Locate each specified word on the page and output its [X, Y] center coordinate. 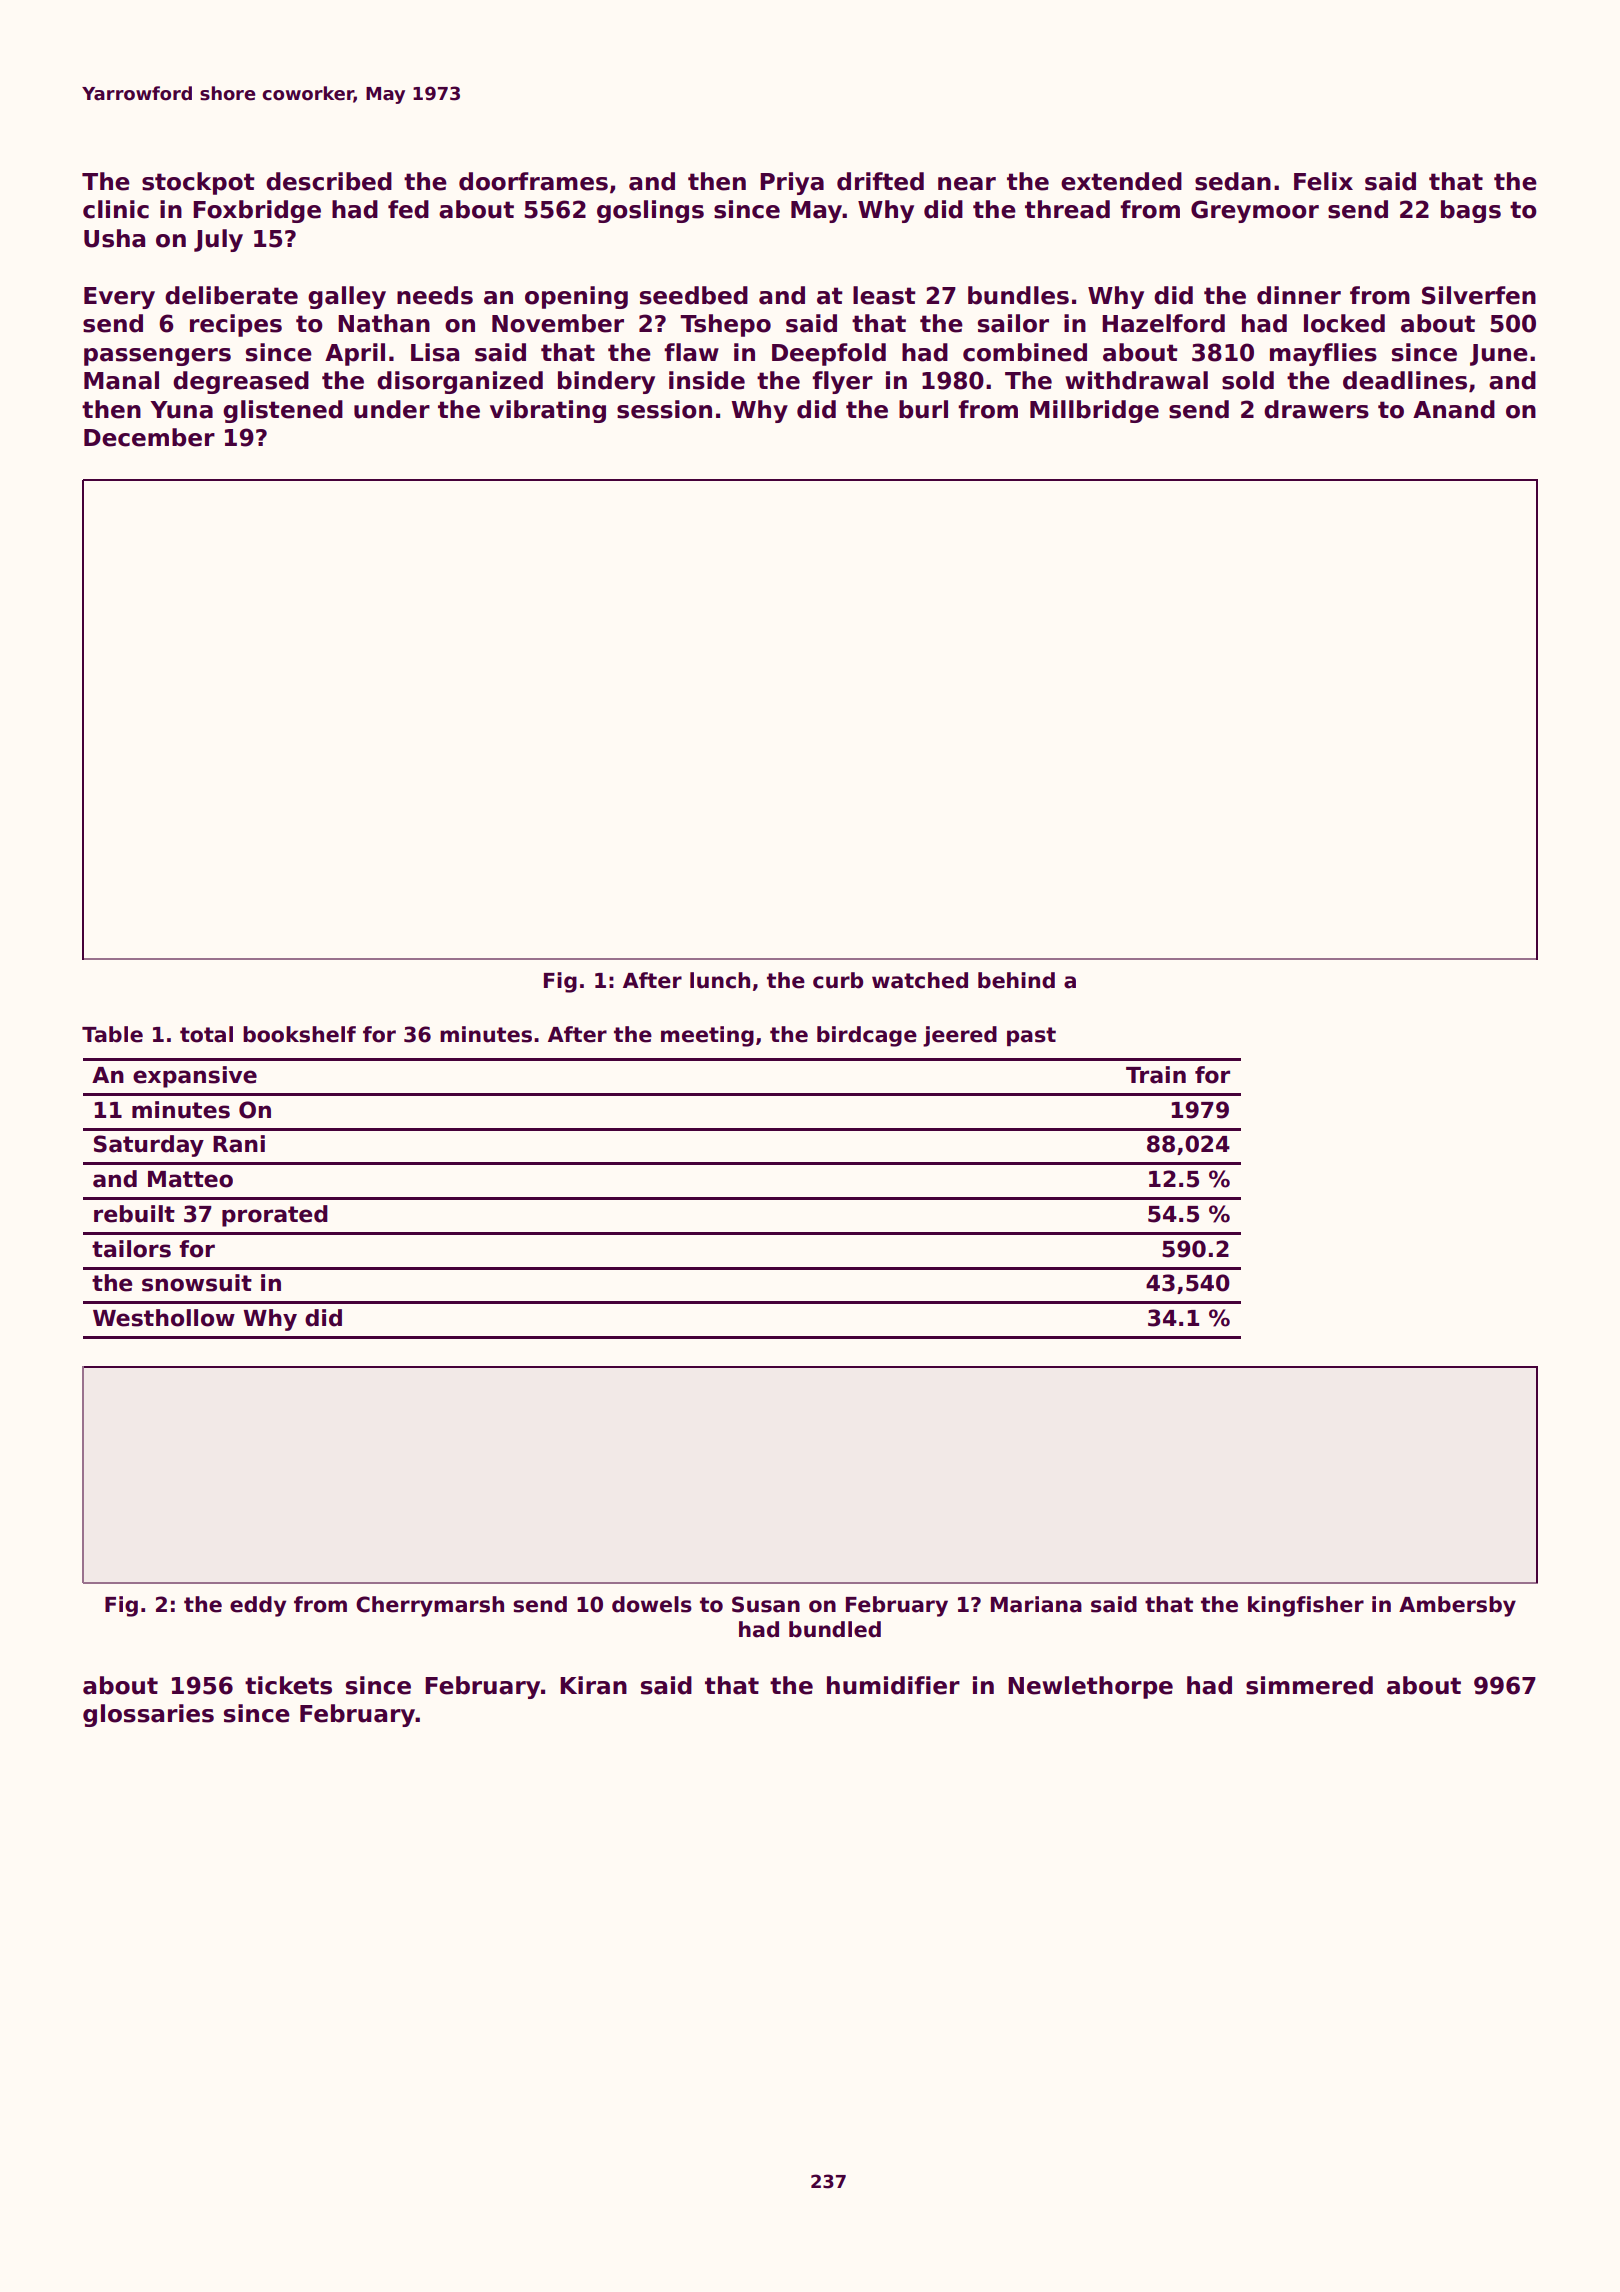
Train [1156, 1075]
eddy [258, 1606]
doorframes [533, 181]
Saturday [149, 1146]
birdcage [867, 1036]
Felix [1323, 181]
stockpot [198, 183]
